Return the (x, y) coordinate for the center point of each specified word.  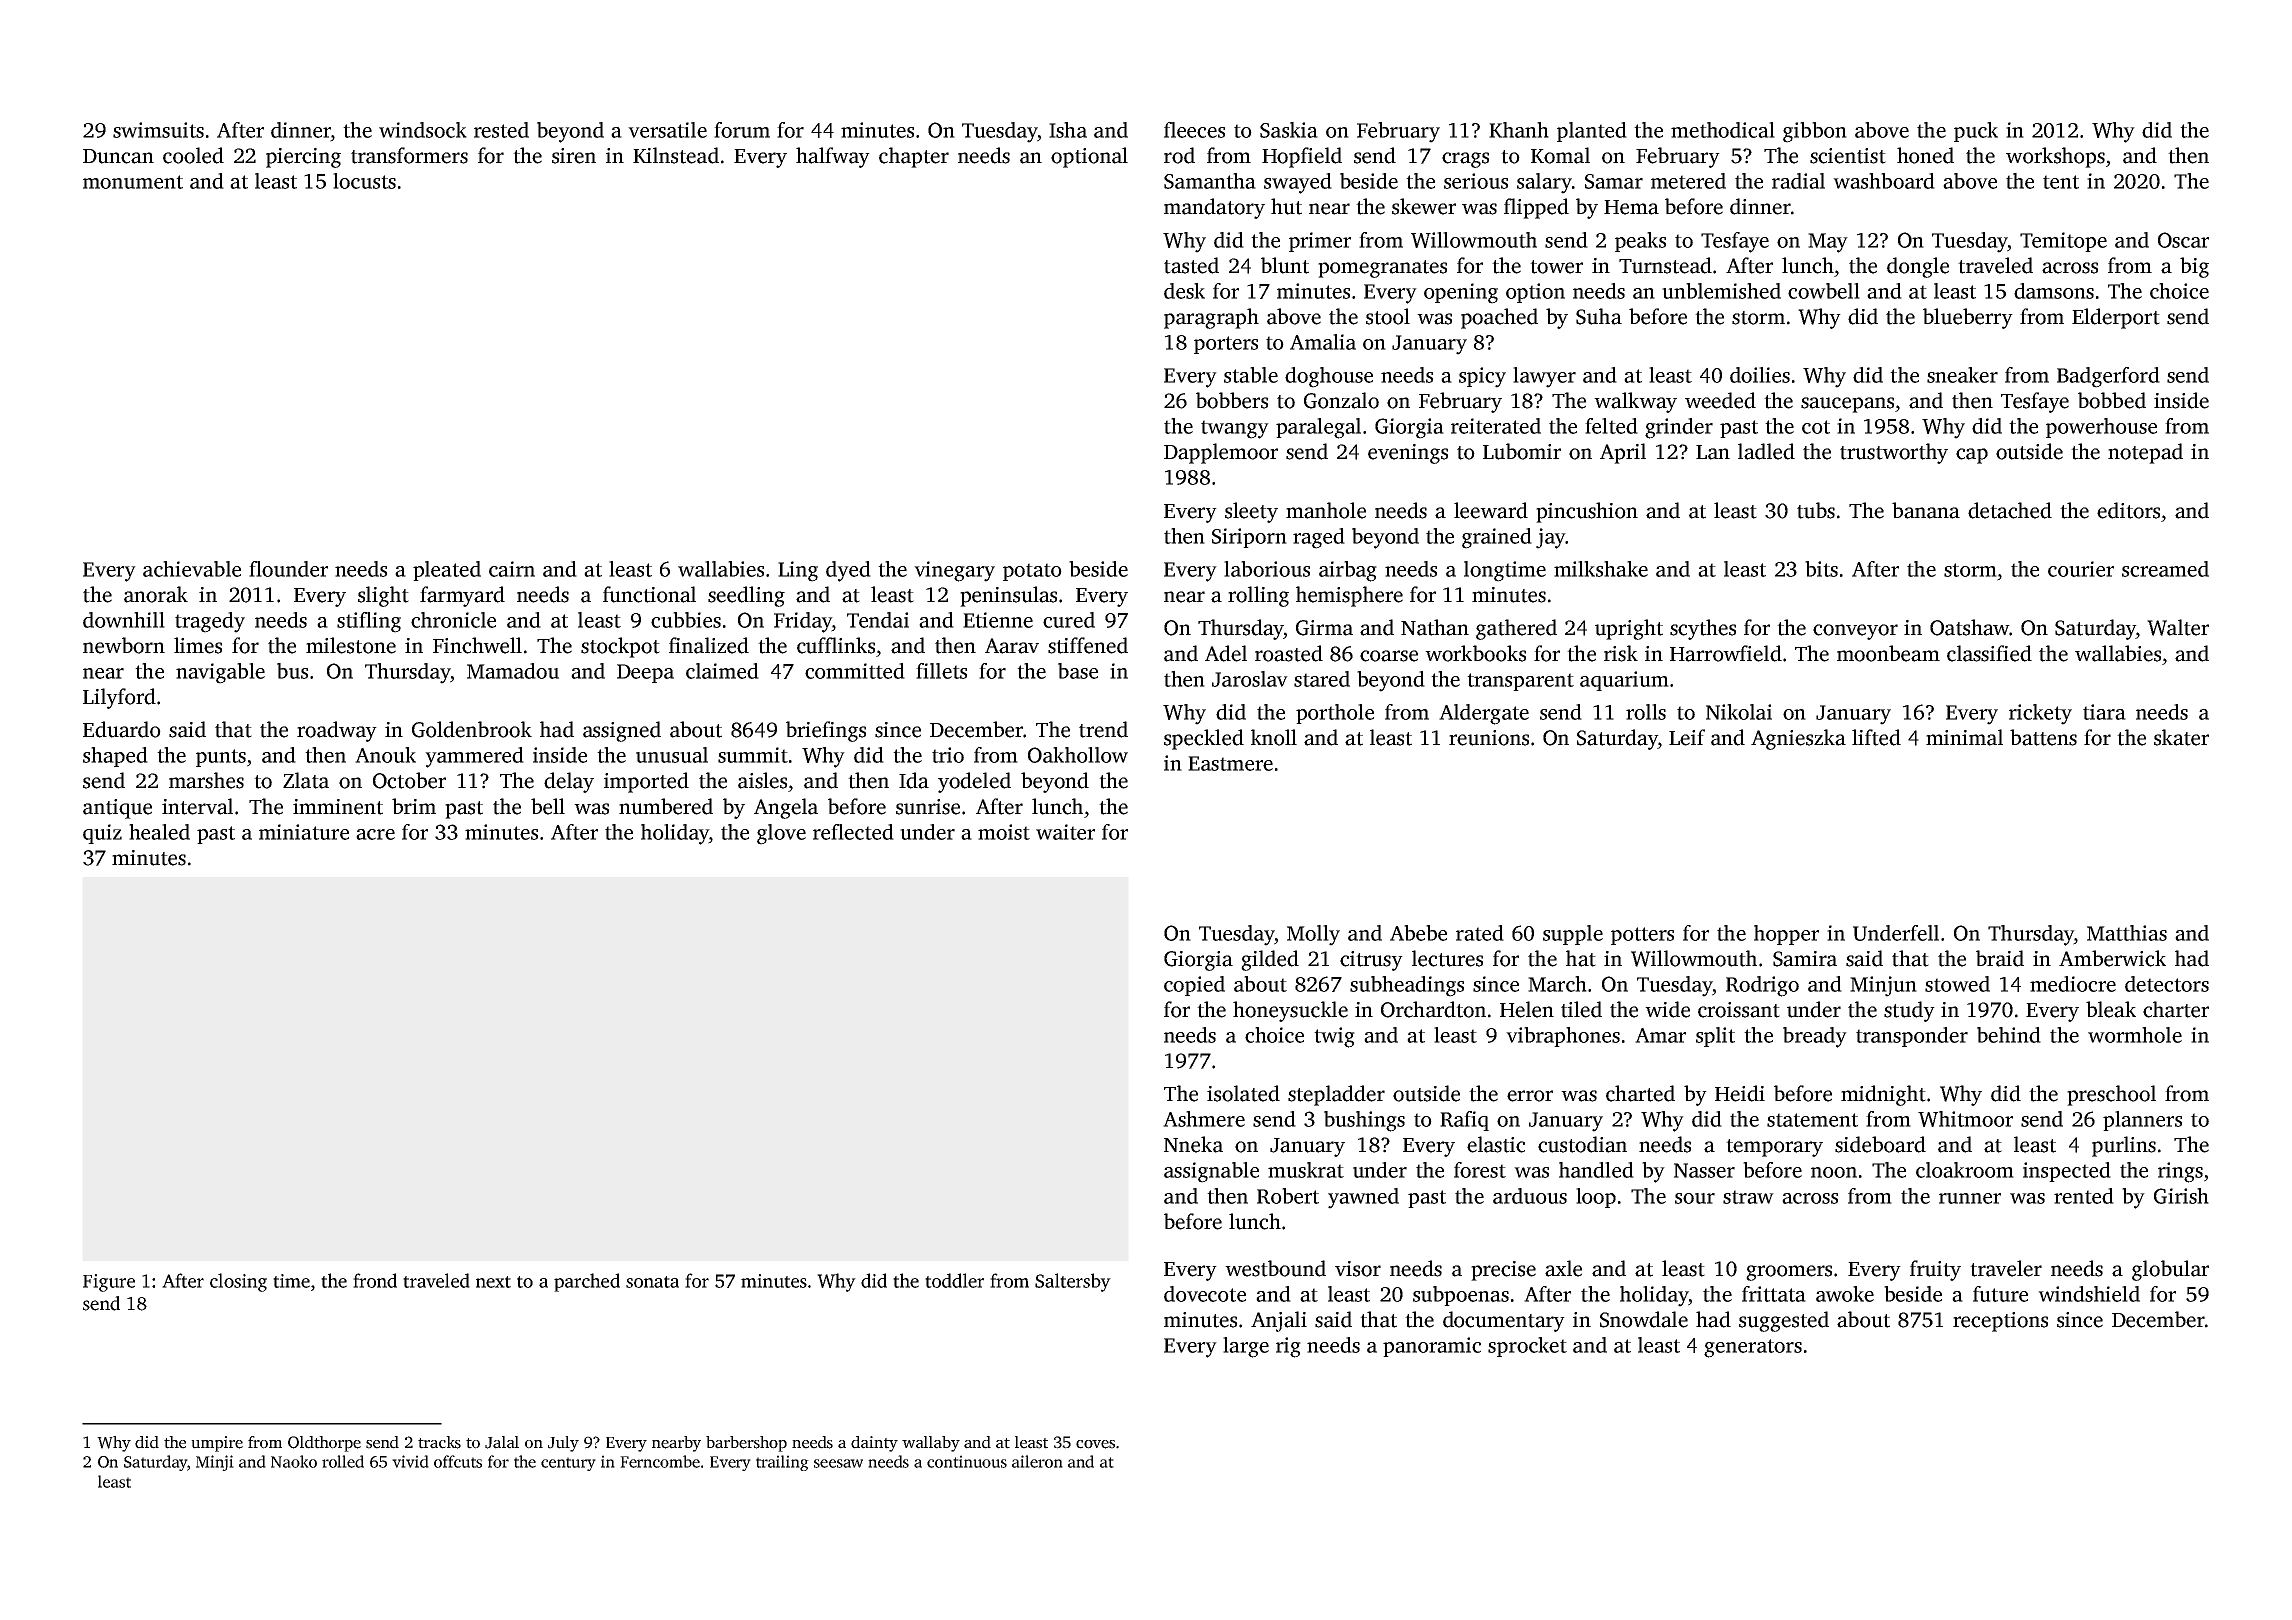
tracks (439, 1442)
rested (501, 130)
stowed (1957, 984)
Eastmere (1230, 763)
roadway (337, 731)
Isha (1068, 130)
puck (1976, 132)
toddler (954, 1280)
